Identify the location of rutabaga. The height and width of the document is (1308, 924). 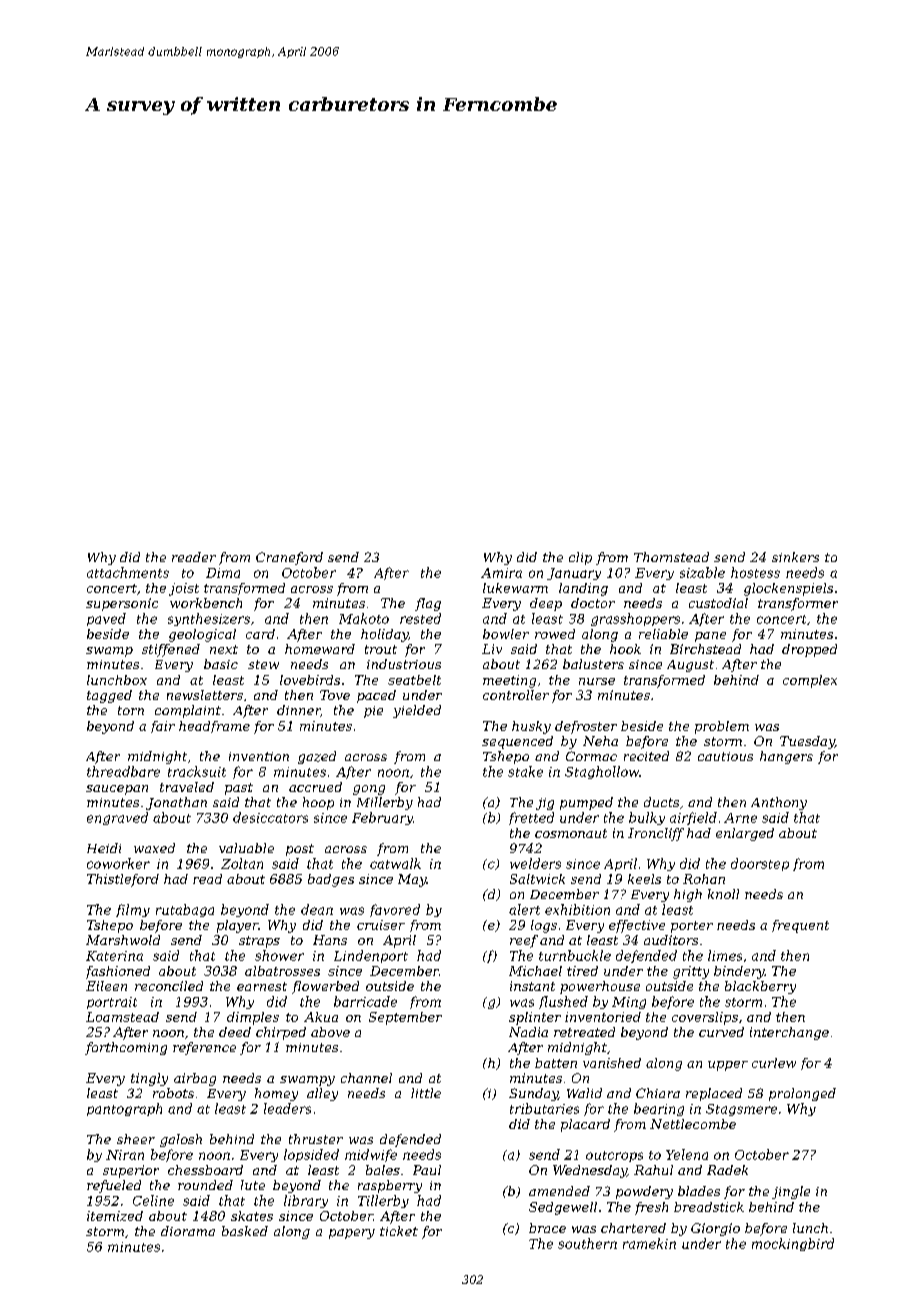
(185, 910).
